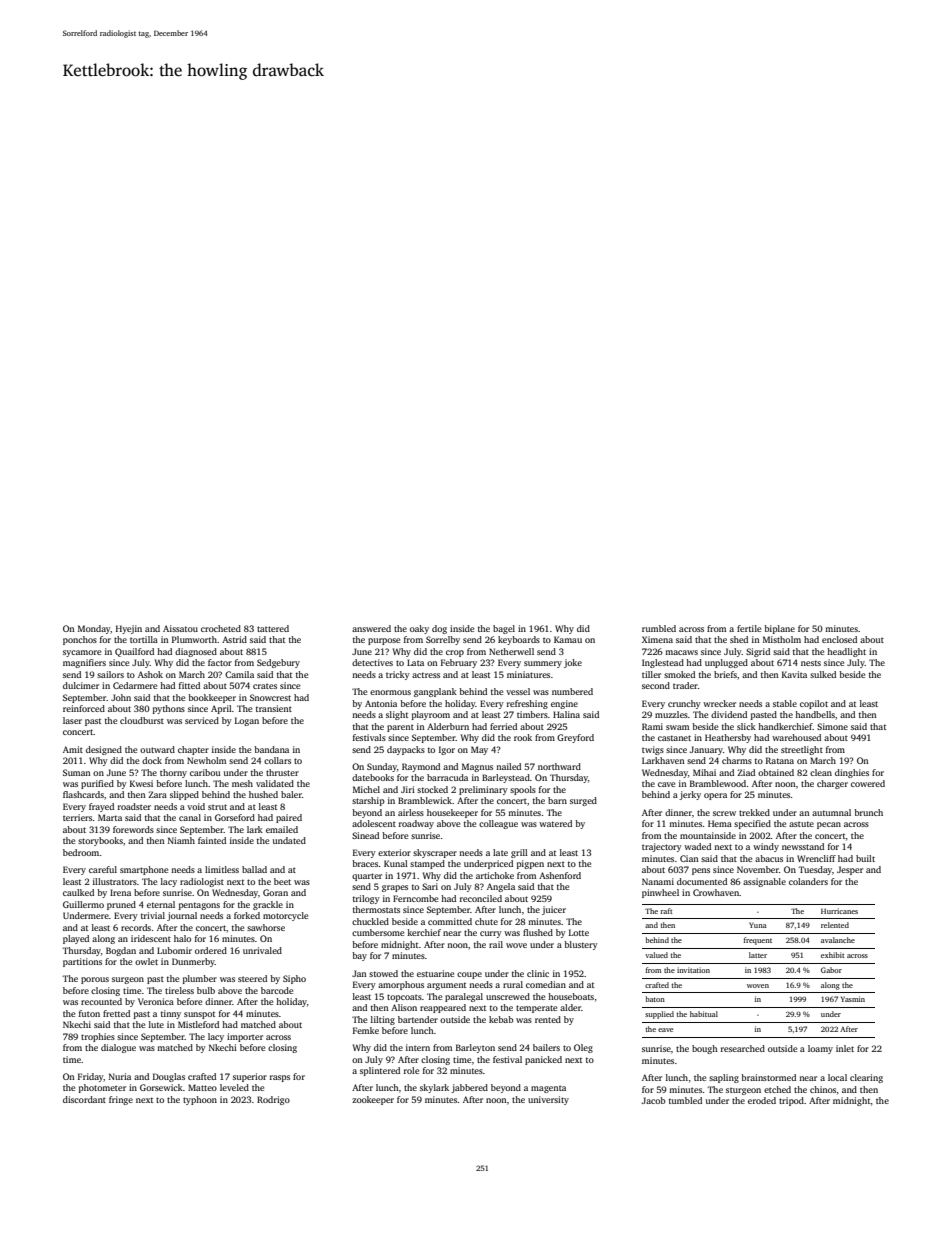 This screenshot has width=952, height=1233. What do you see at coordinates (271, 749) in the screenshot?
I see `bandana` at bounding box center [271, 749].
